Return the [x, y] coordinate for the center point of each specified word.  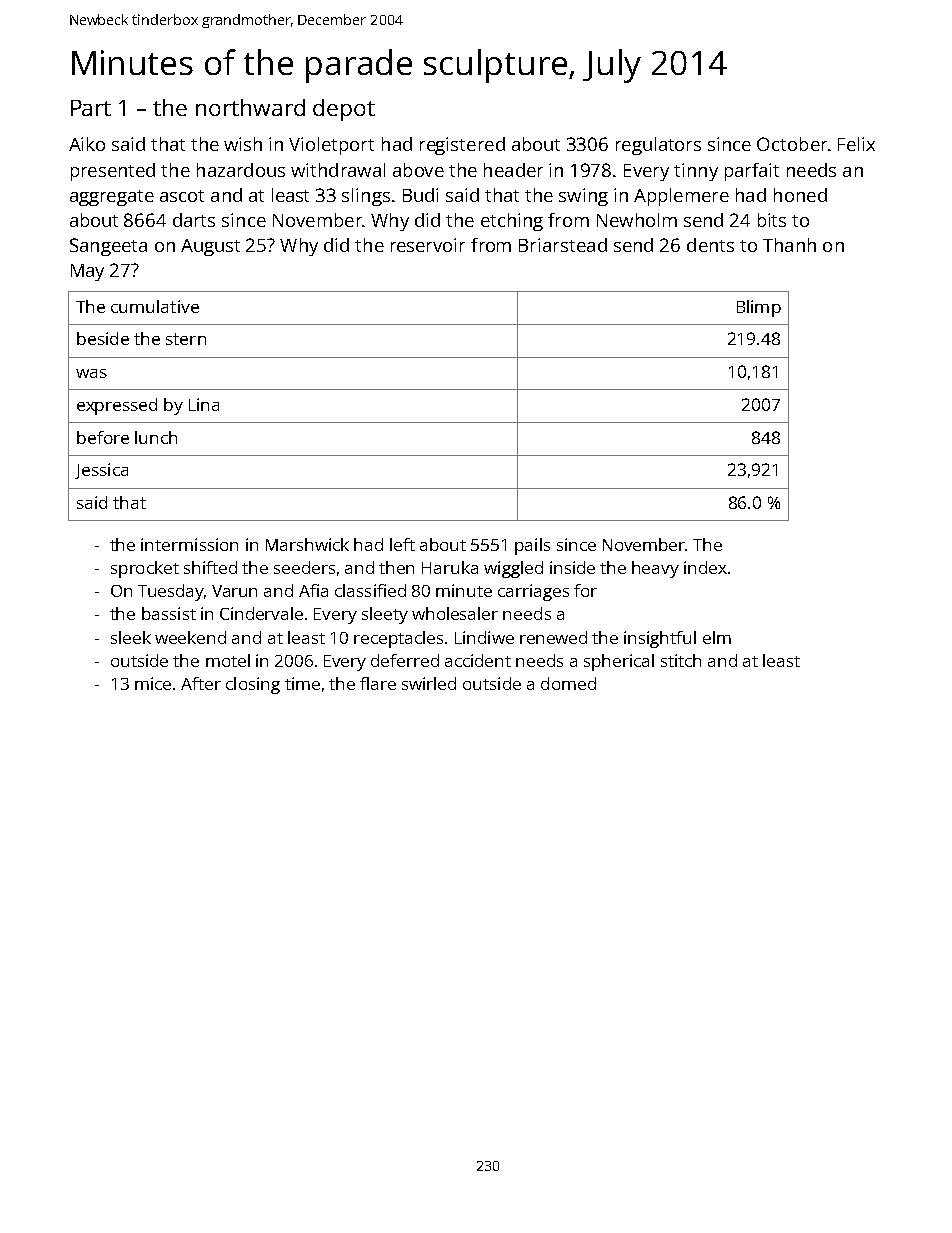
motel [228, 660]
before [103, 437]
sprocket [145, 569]
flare [378, 683]
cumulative [155, 306]
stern [186, 339]
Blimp [759, 308]
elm [717, 637]
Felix [856, 144]
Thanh [789, 245]
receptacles [398, 639]
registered [462, 146]
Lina [204, 404]
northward [250, 107]
